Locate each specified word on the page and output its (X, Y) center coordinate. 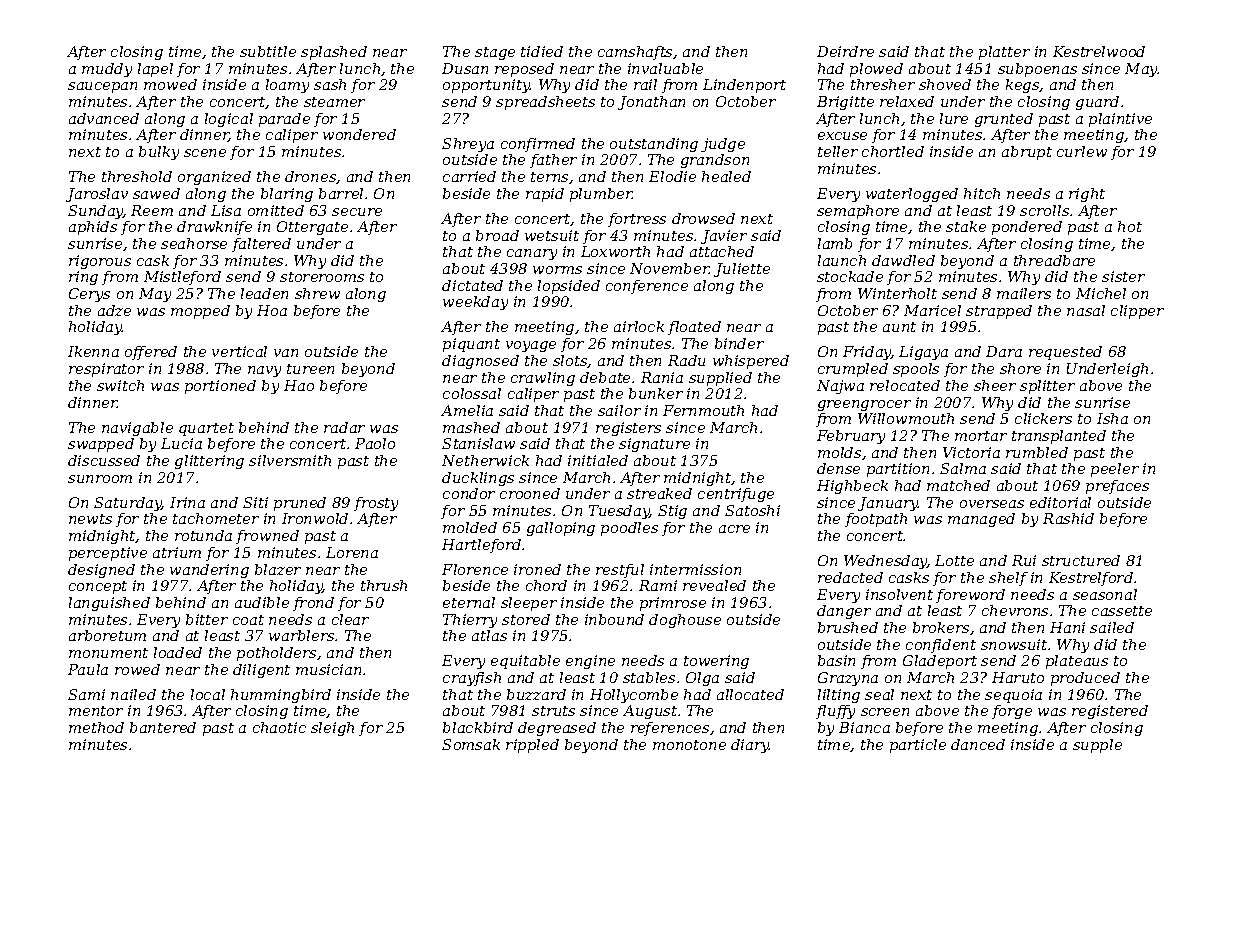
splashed (334, 53)
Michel (1101, 293)
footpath (876, 520)
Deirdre (845, 51)
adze (114, 310)
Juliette (742, 270)
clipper (1137, 312)
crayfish (472, 679)
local (208, 694)
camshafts (635, 53)
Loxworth (615, 251)
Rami (658, 585)
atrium (177, 552)
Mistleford (182, 278)
